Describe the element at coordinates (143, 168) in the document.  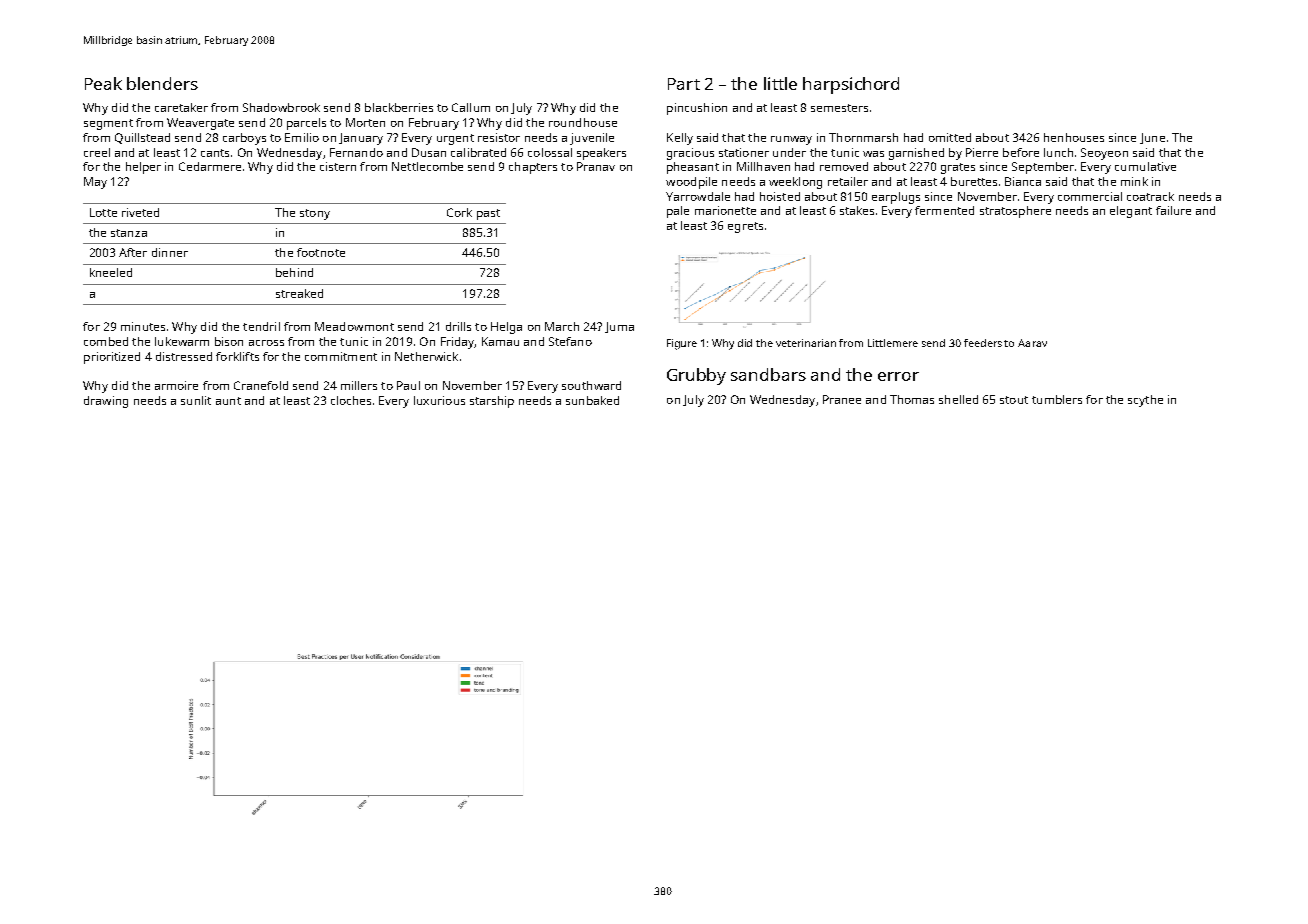
I see `helper` at that location.
